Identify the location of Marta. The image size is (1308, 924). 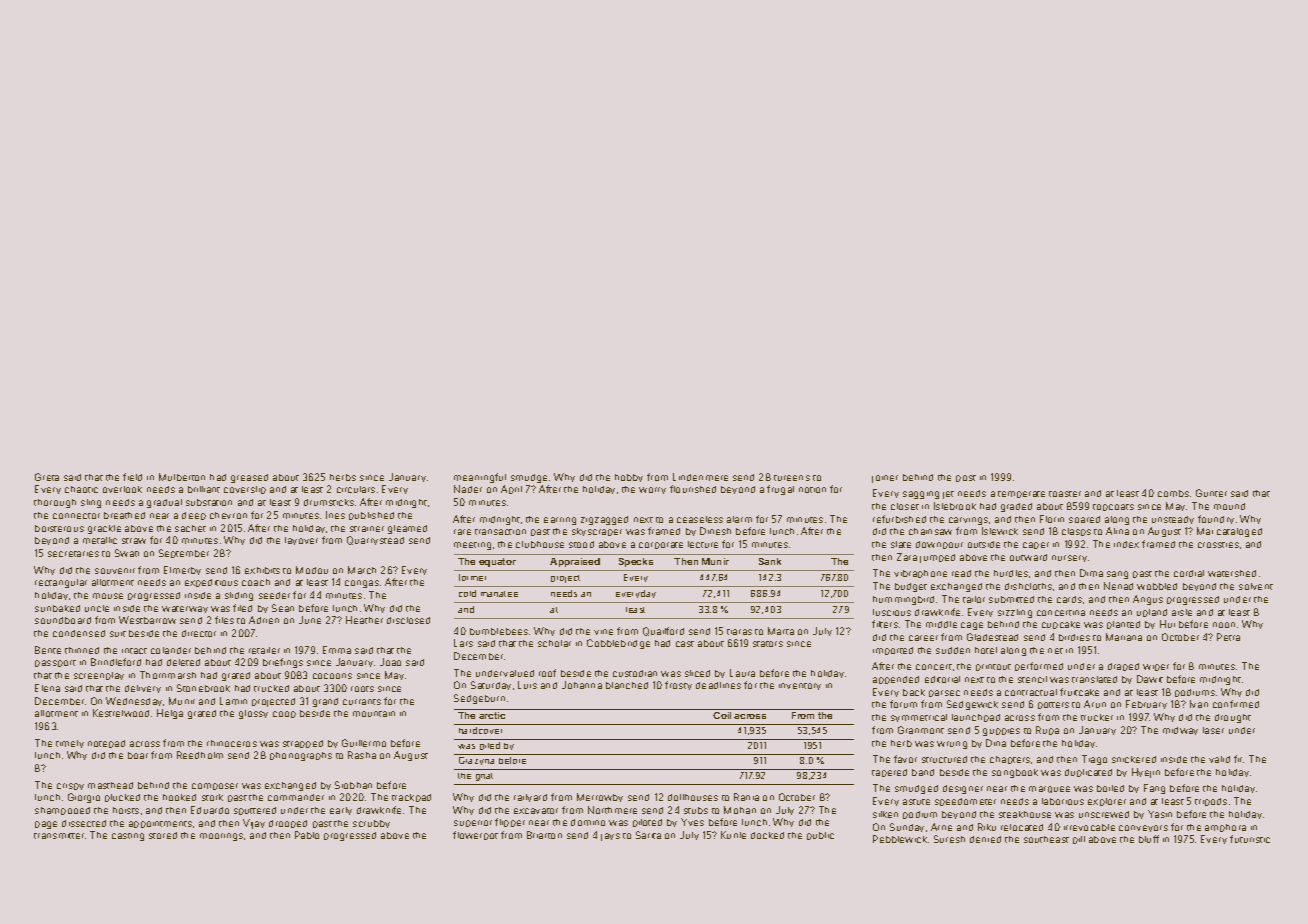
(781, 631).
